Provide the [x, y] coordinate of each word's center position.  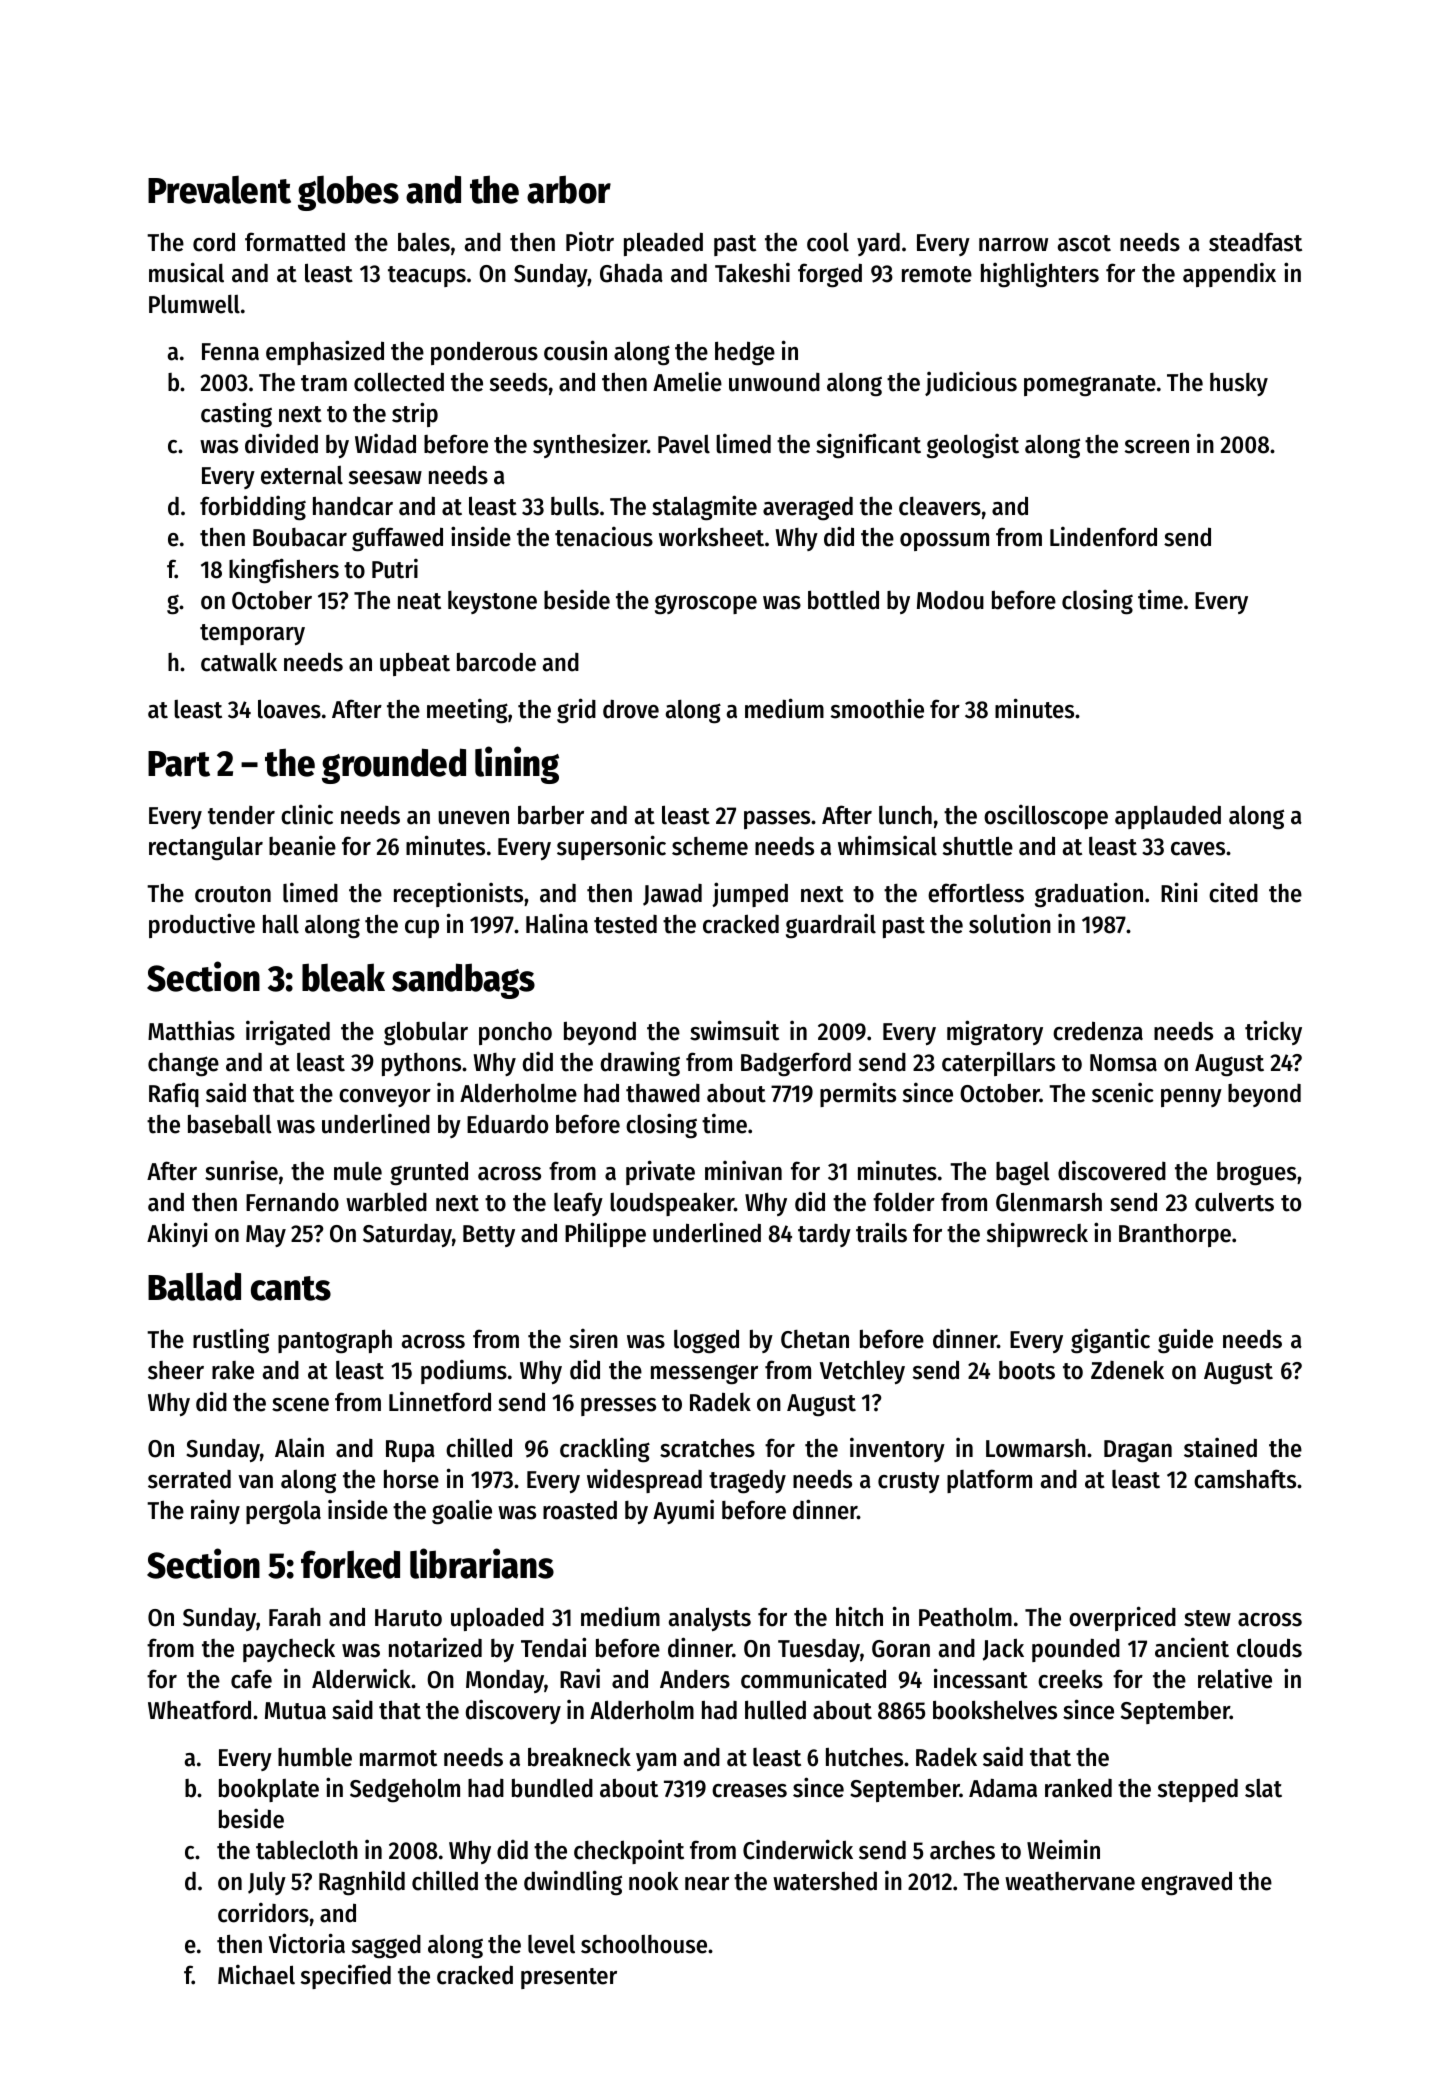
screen [1157, 447]
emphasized [325, 352]
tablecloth [307, 1850]
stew [1207, 1618]
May [266, 1236]
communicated [813, 1678]
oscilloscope [1046, 816]
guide [1185, 1341]
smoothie [877, 708]
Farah [295, 1617]
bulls [575, 506]
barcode [496, 662]
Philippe [605, 1234]
